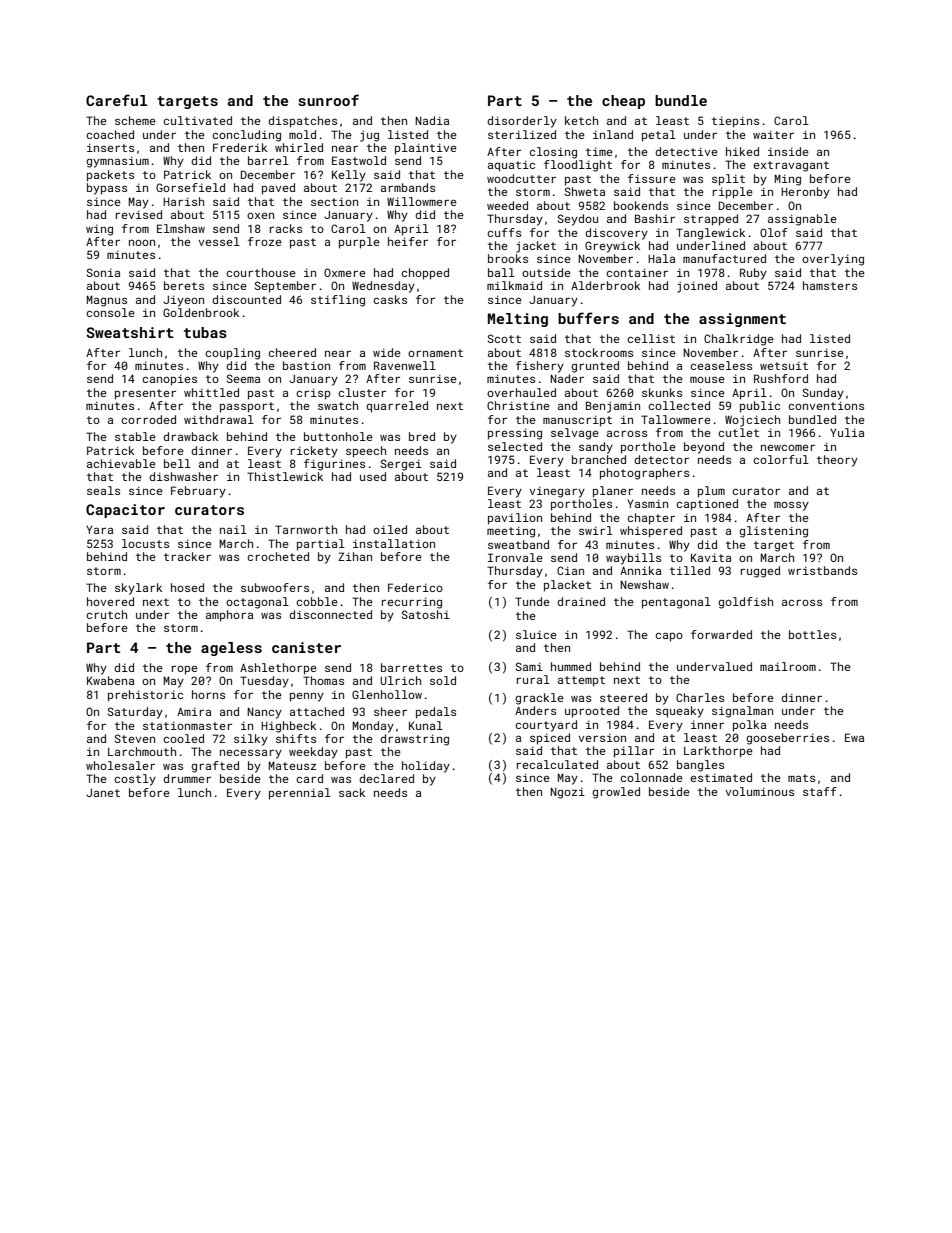 The image size is (952, 1233). What do you see at coordinates (697, 287) in the screenshot?
I see `joined` at bounding box center [697, 287].
